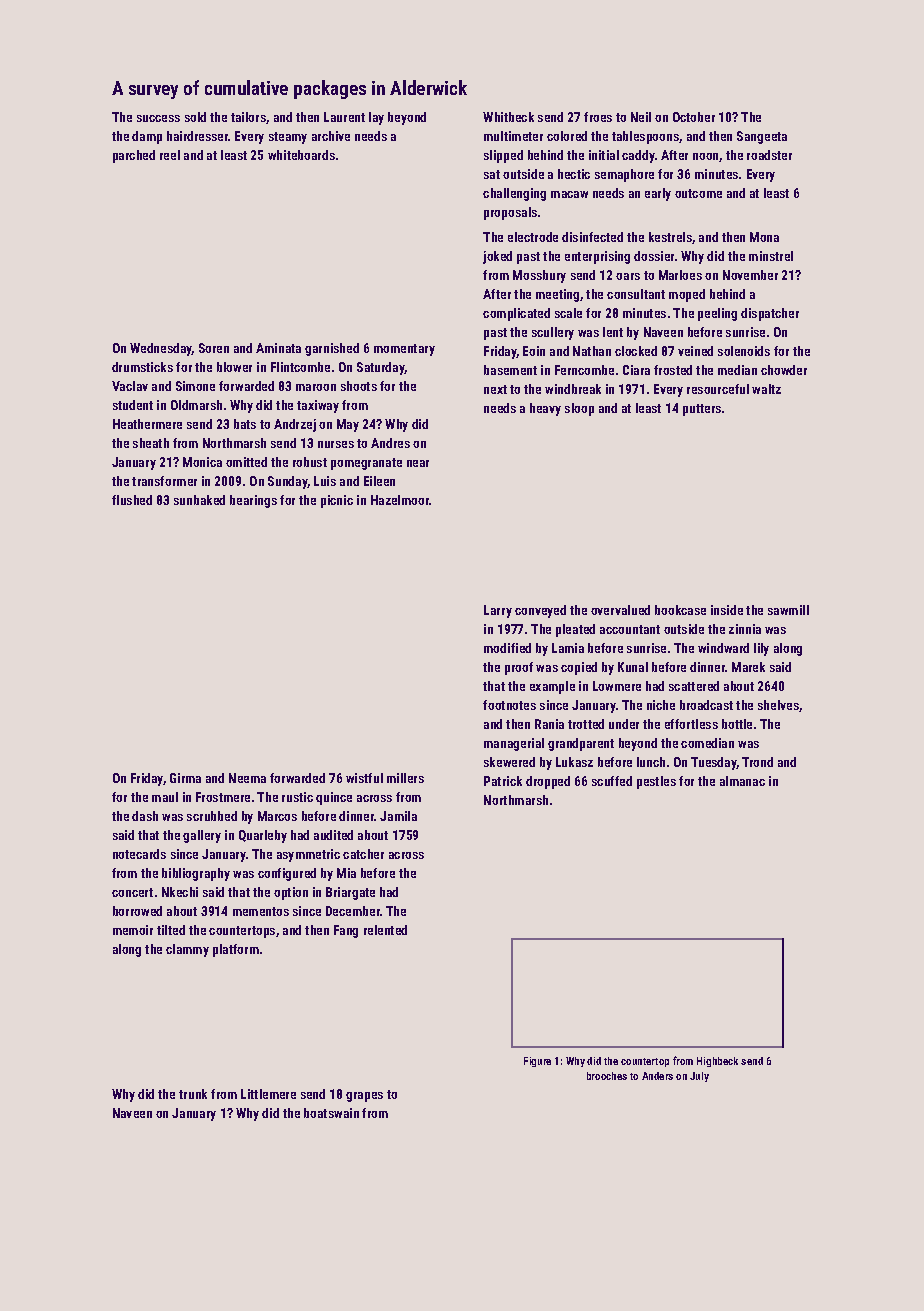 This screenshot has height=1311, width=924. Describe the element at coordinates (364, 1097) in the screenshot. I see `grapes` at that location.
